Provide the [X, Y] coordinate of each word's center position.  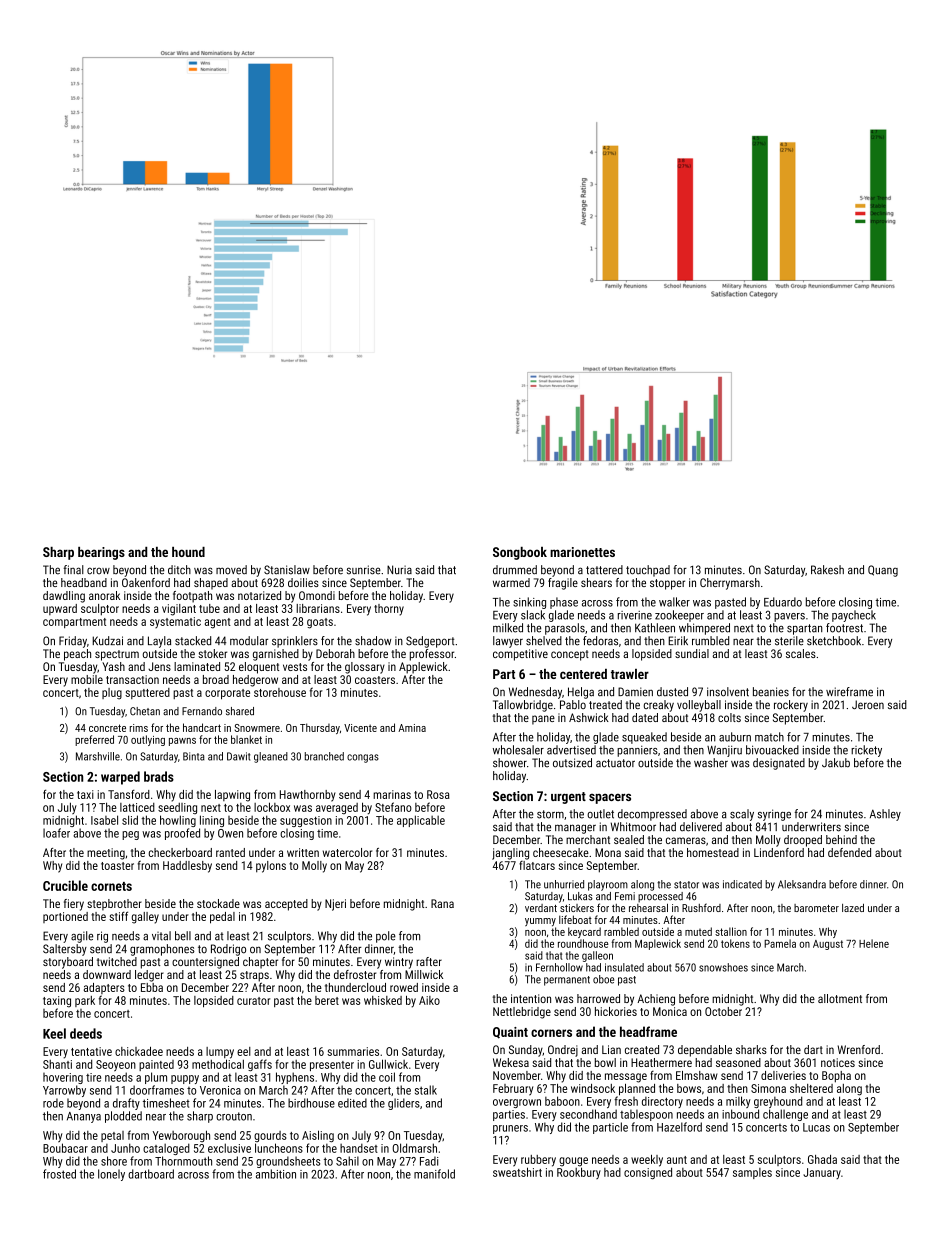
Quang [883, 571]
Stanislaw [287, 570]
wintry [399, 963]
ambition [276, 1174]
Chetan [145, 711]
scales [801, 653]
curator [253, 1001]
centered [583, 674]
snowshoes [723, 967]
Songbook [520, 553]
